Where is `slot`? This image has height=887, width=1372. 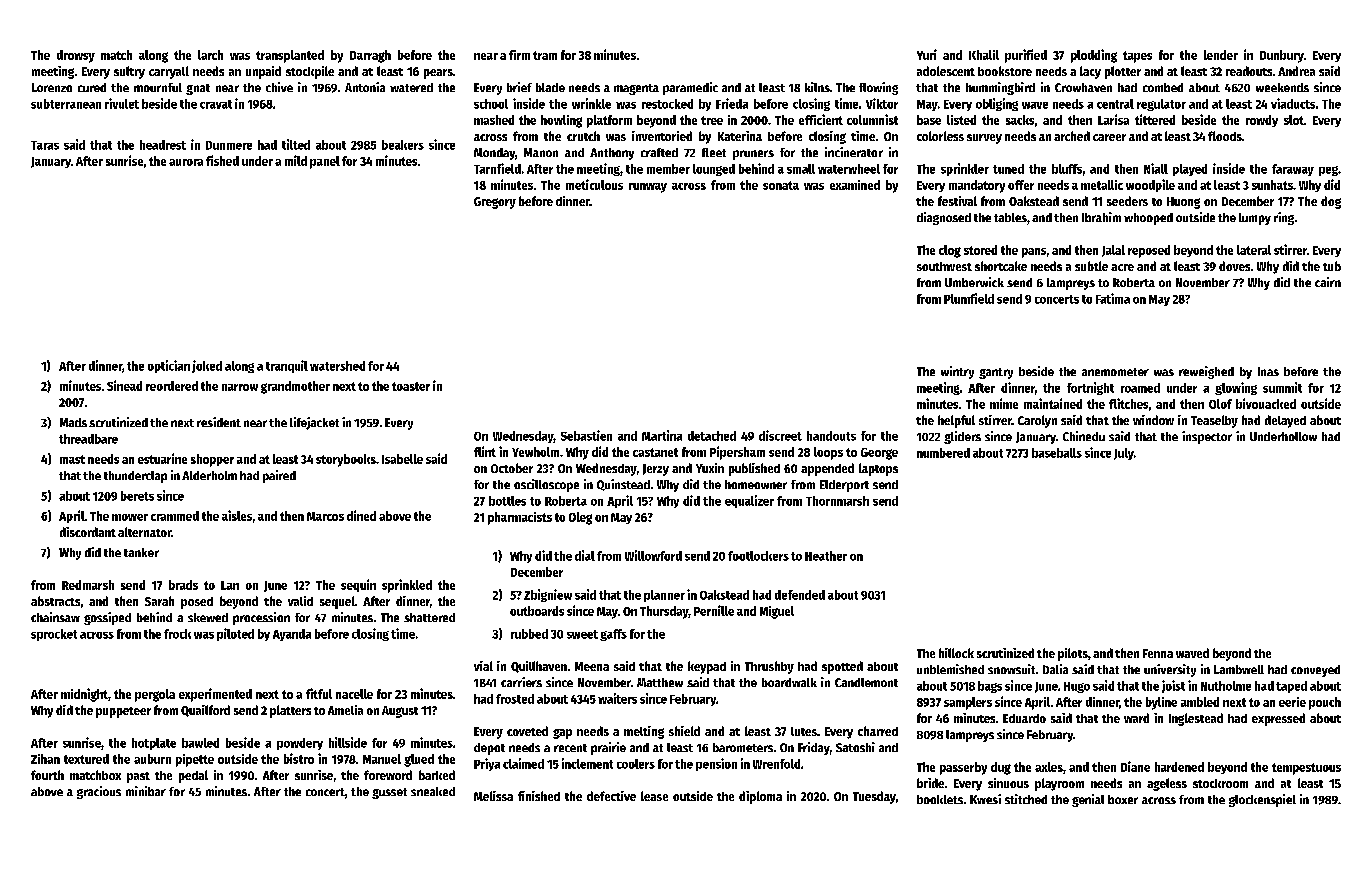 slot is located at coordinates (1294, 120).
